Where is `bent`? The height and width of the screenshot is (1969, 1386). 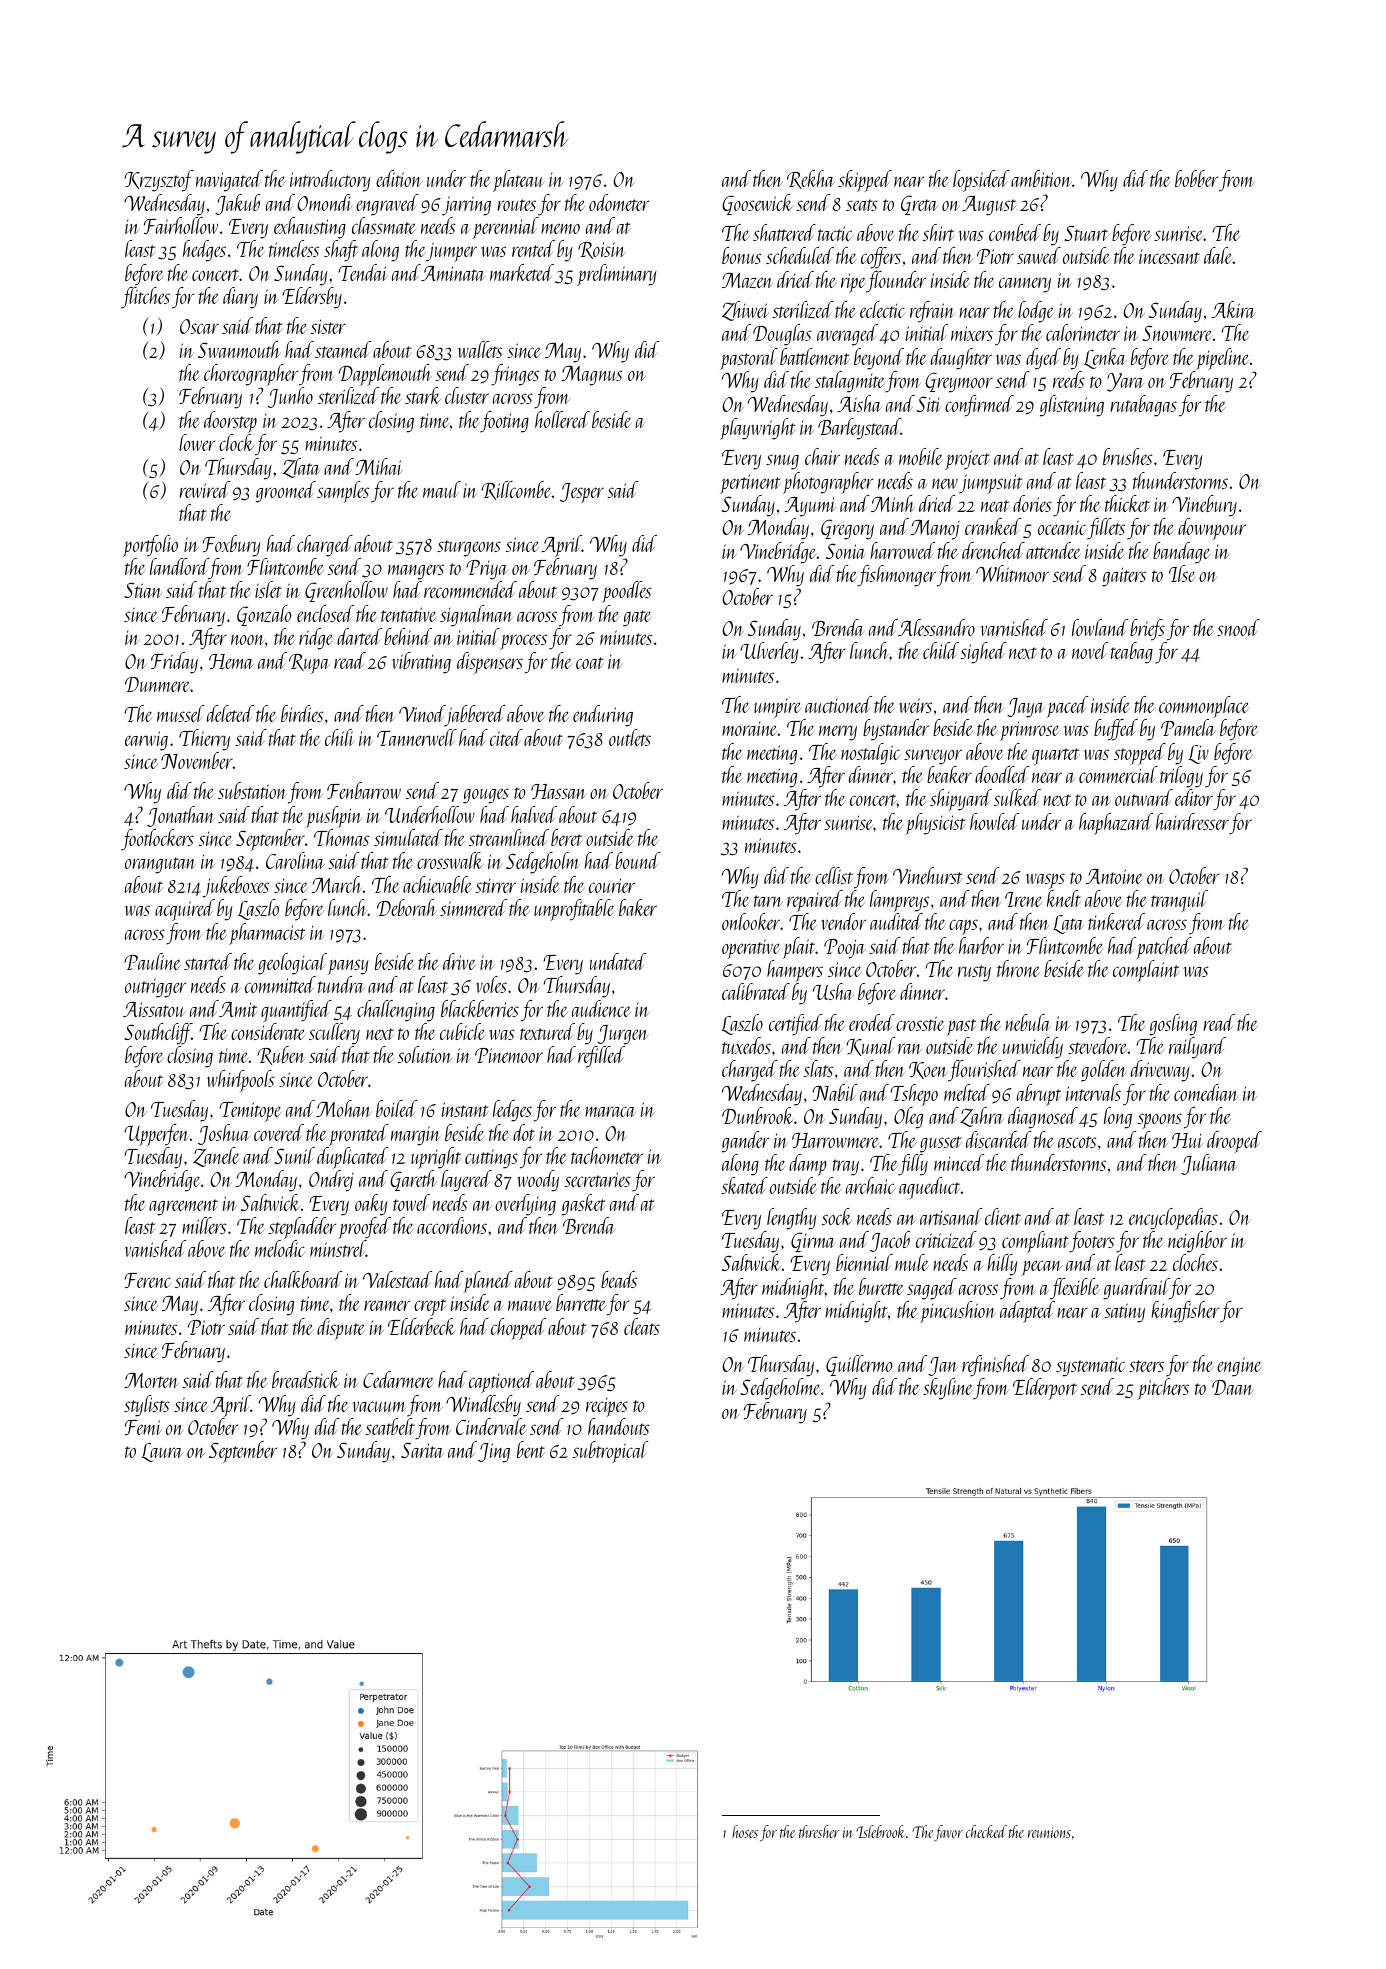
bent is located at coordinates (531, 1449).
